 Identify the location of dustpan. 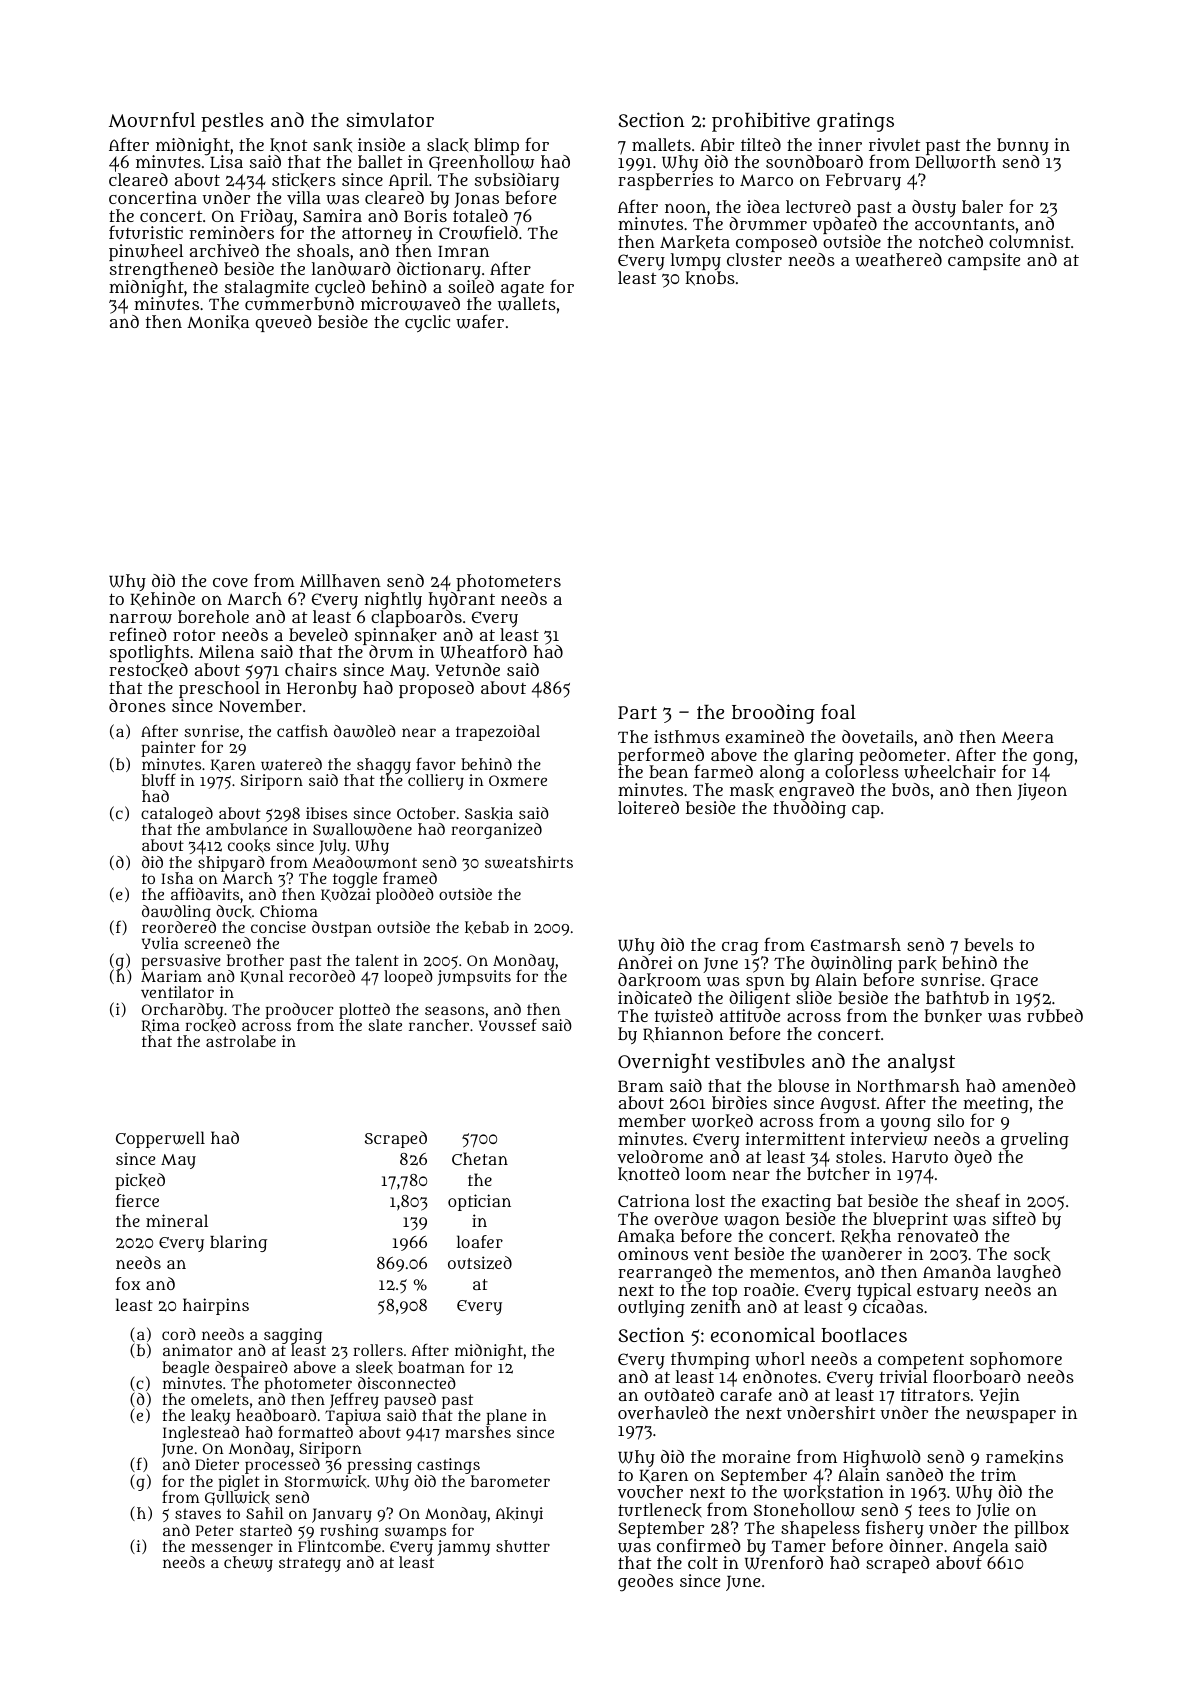
(342, 929).
